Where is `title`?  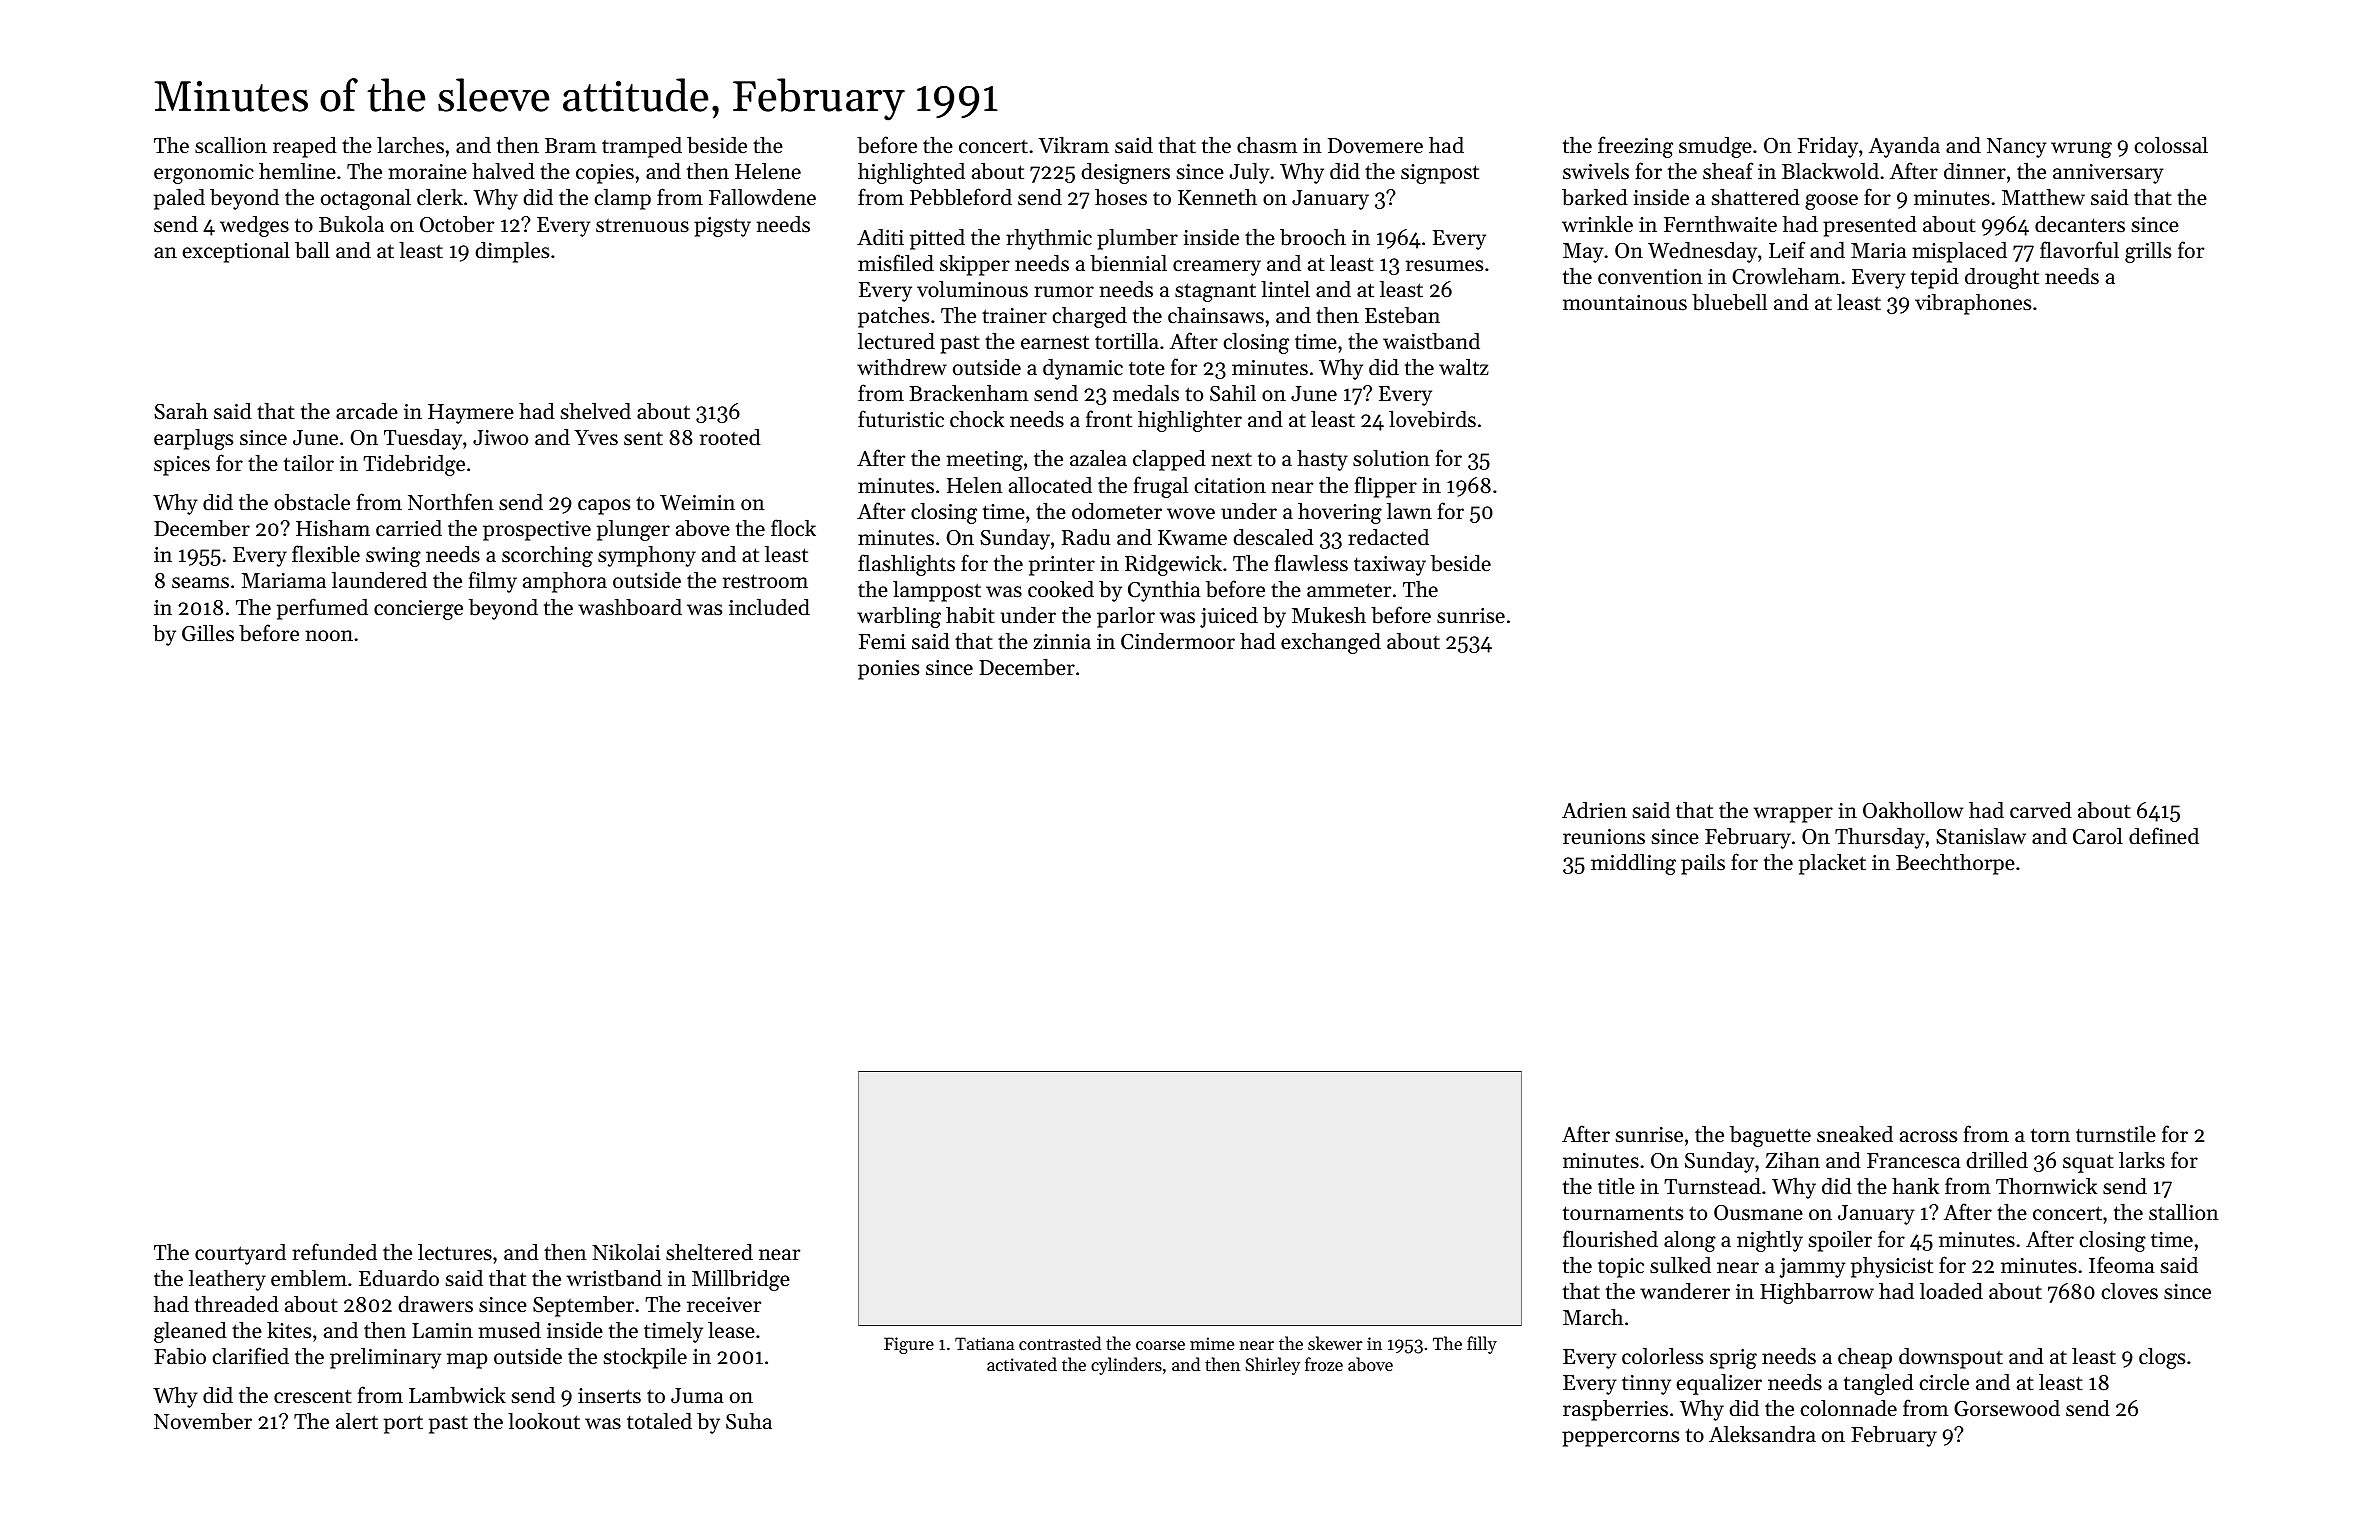
title is located at coordinates (1616, 1186).
